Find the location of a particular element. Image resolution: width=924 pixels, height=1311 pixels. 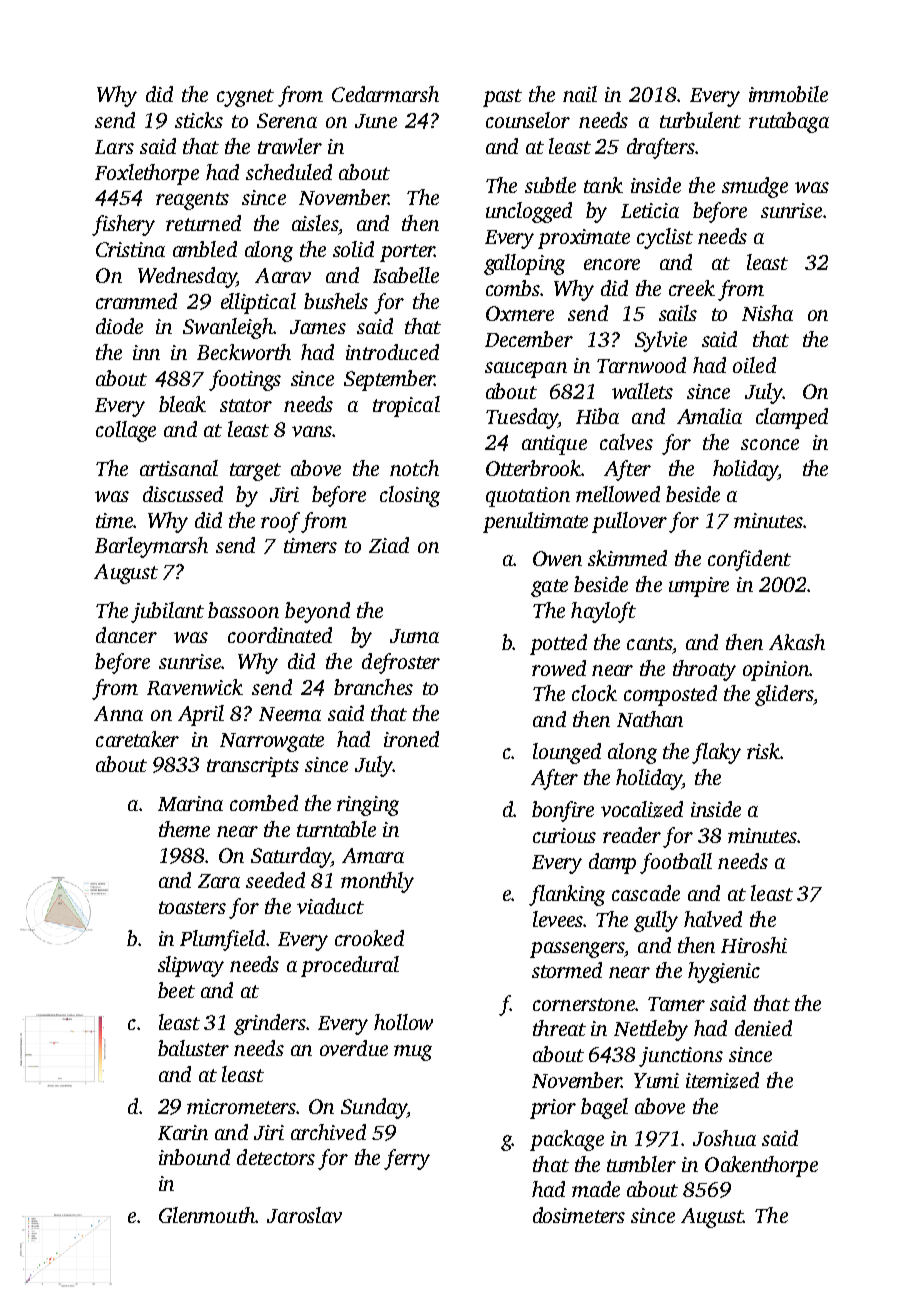

vans is located at coordinates (312, 431).
